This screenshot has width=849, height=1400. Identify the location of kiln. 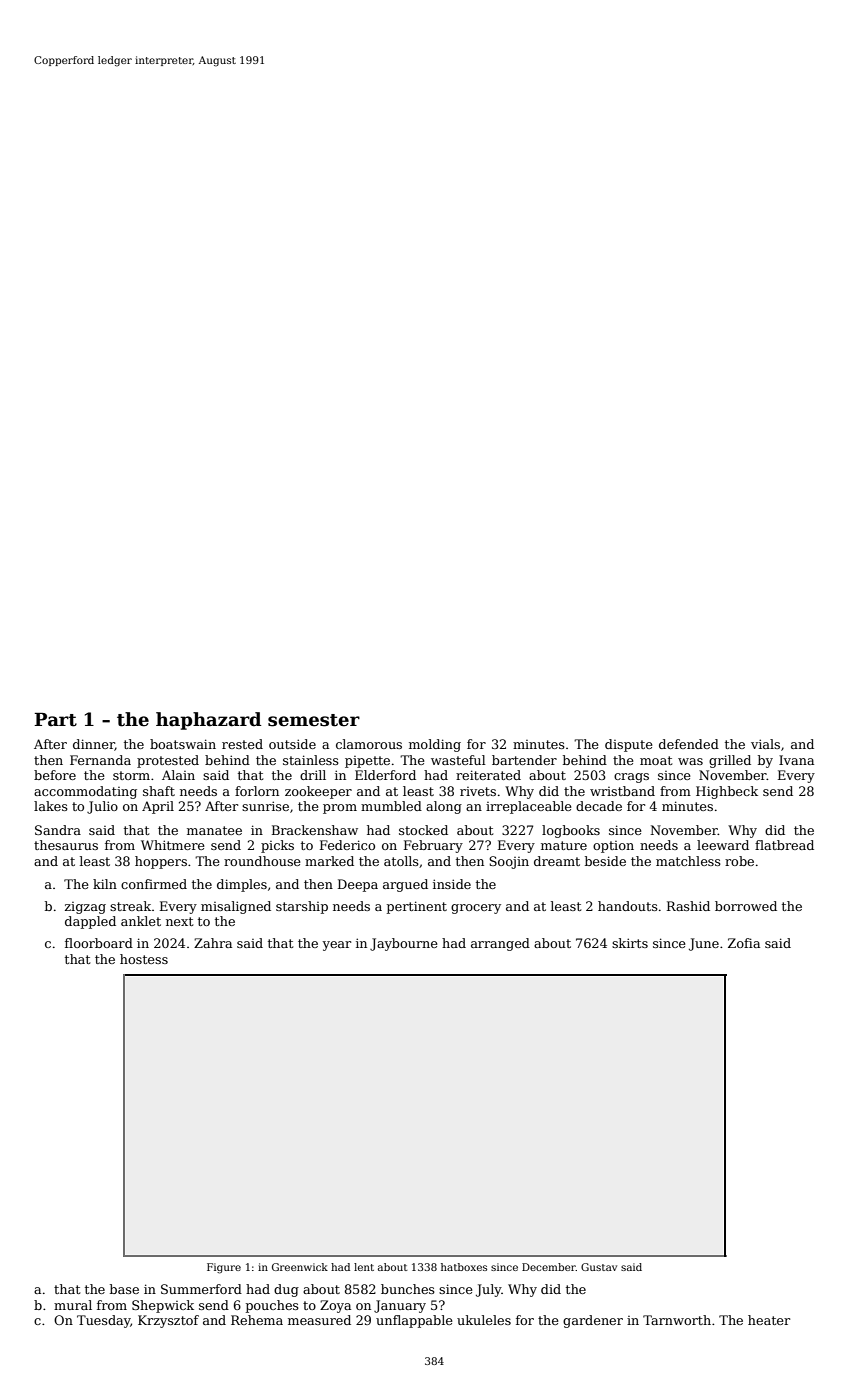
(105, 884).
